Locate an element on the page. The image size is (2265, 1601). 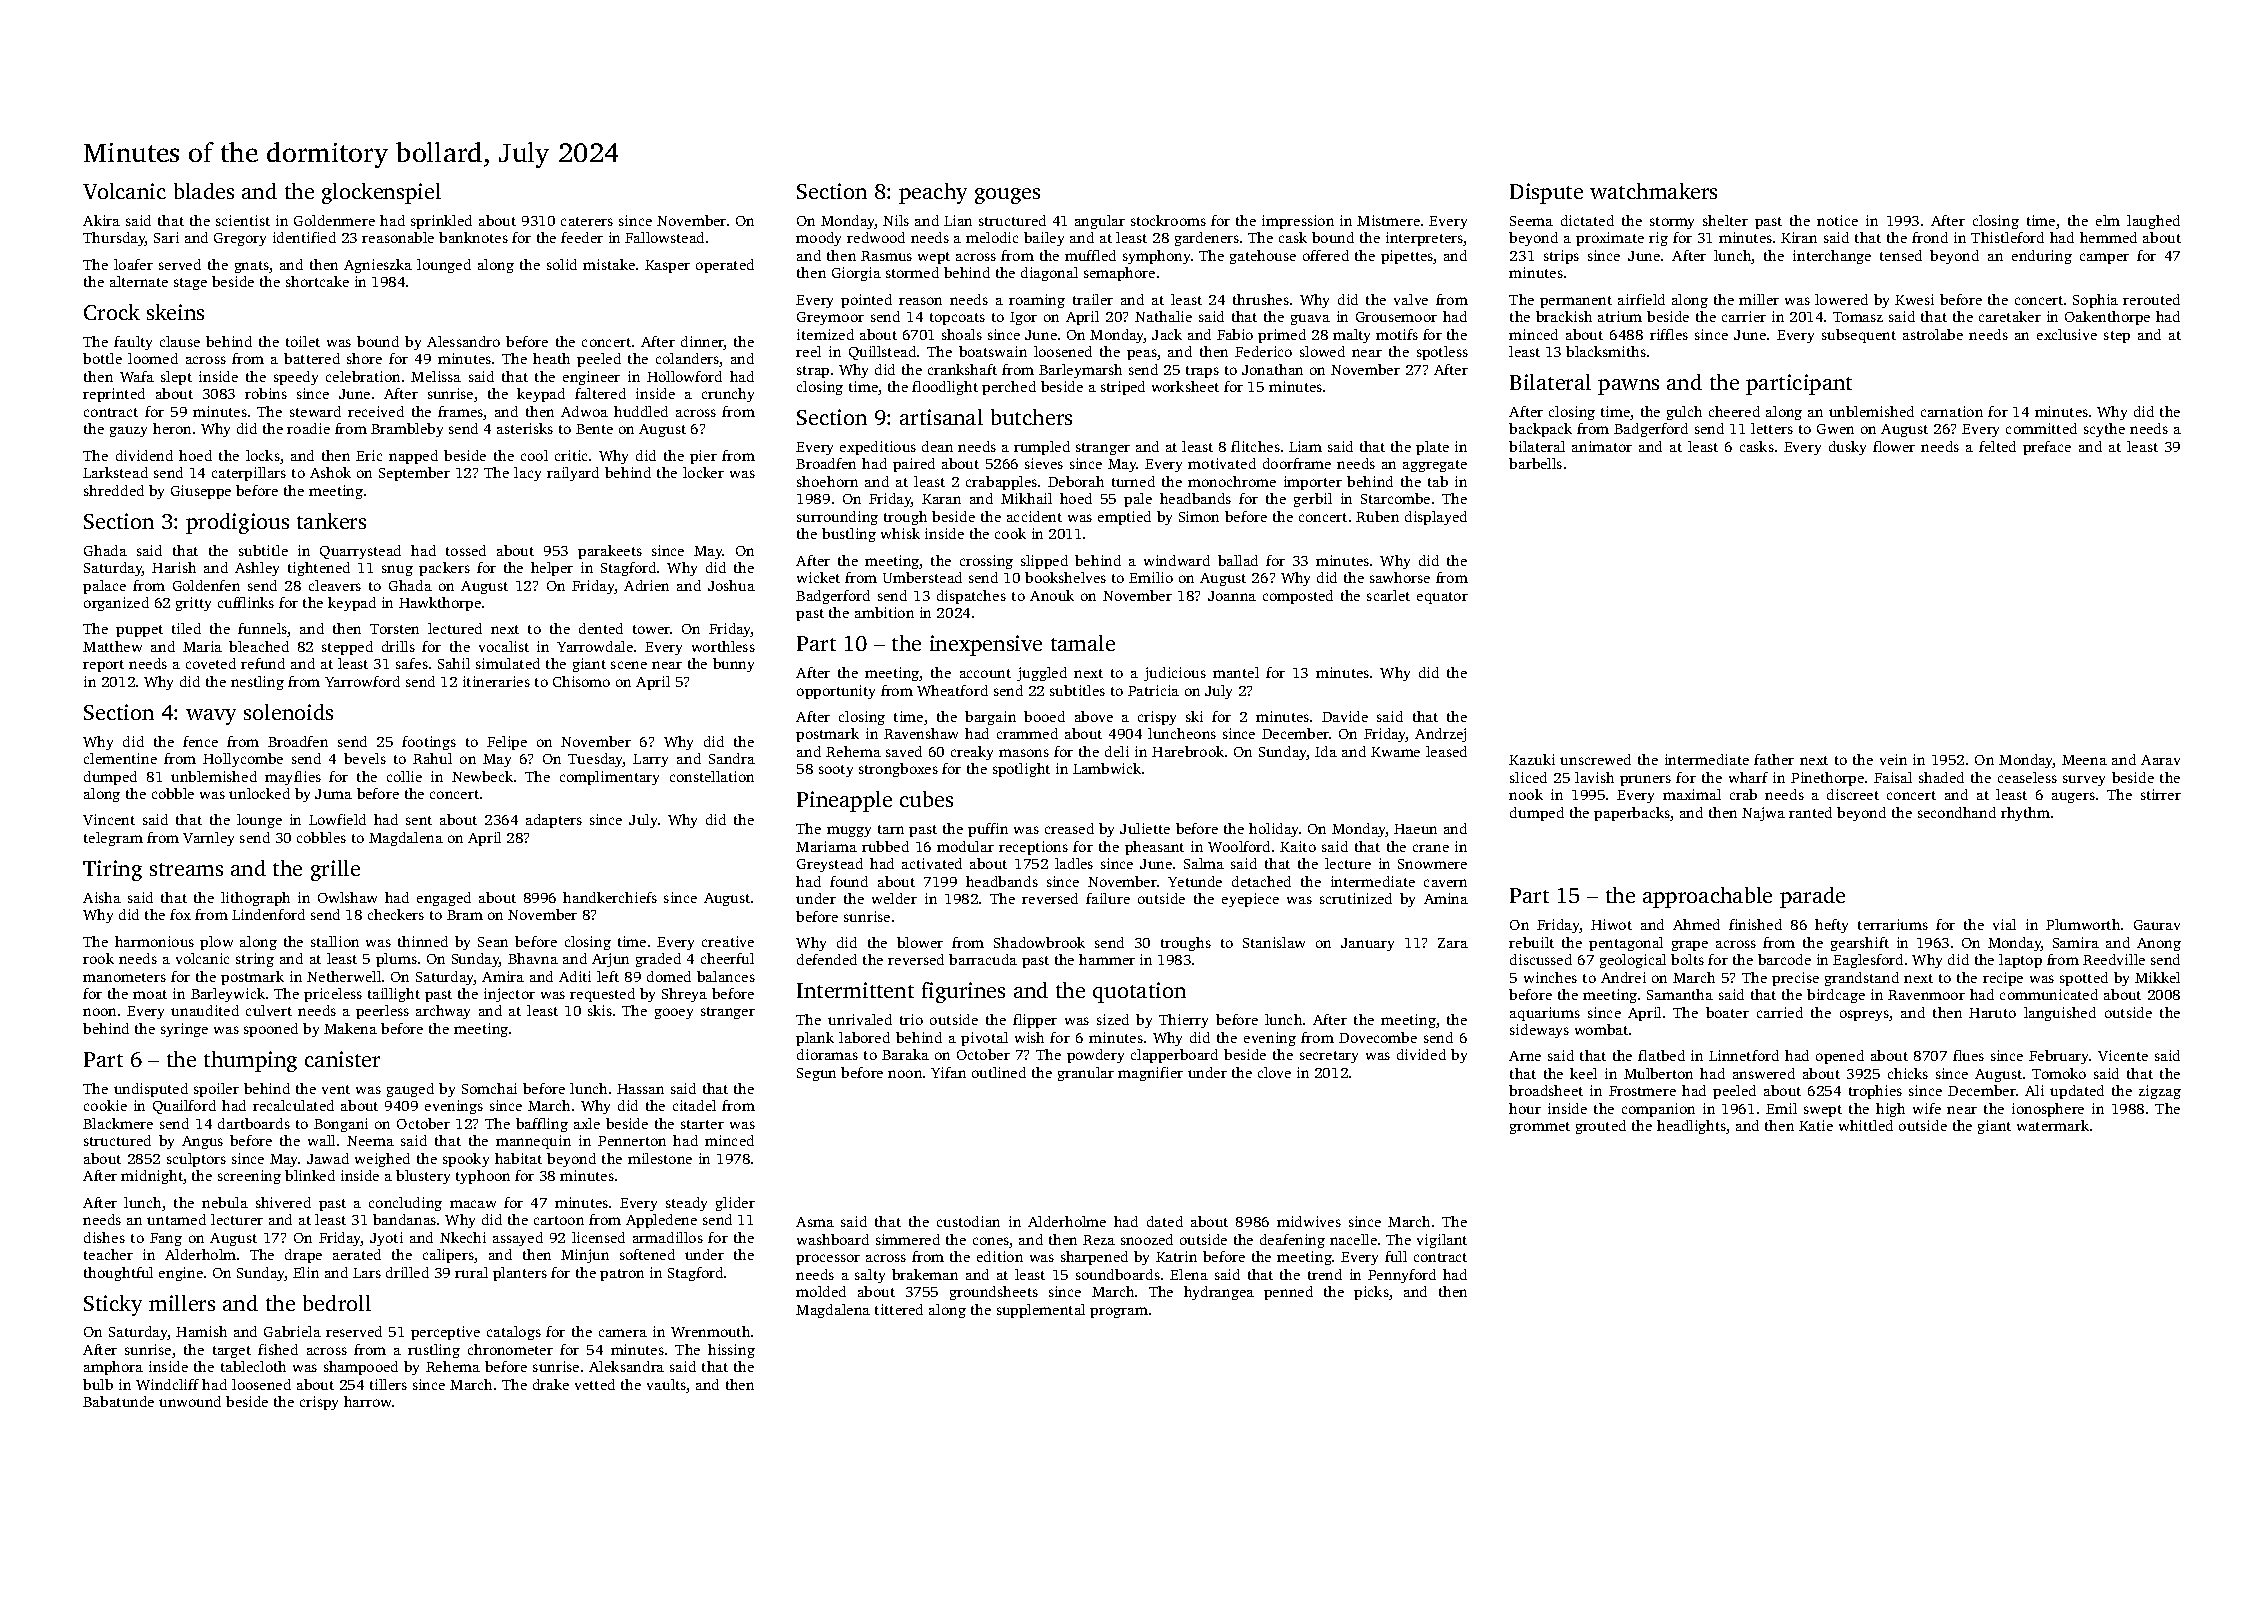
opportunity is located at coordinates (836, 692).
